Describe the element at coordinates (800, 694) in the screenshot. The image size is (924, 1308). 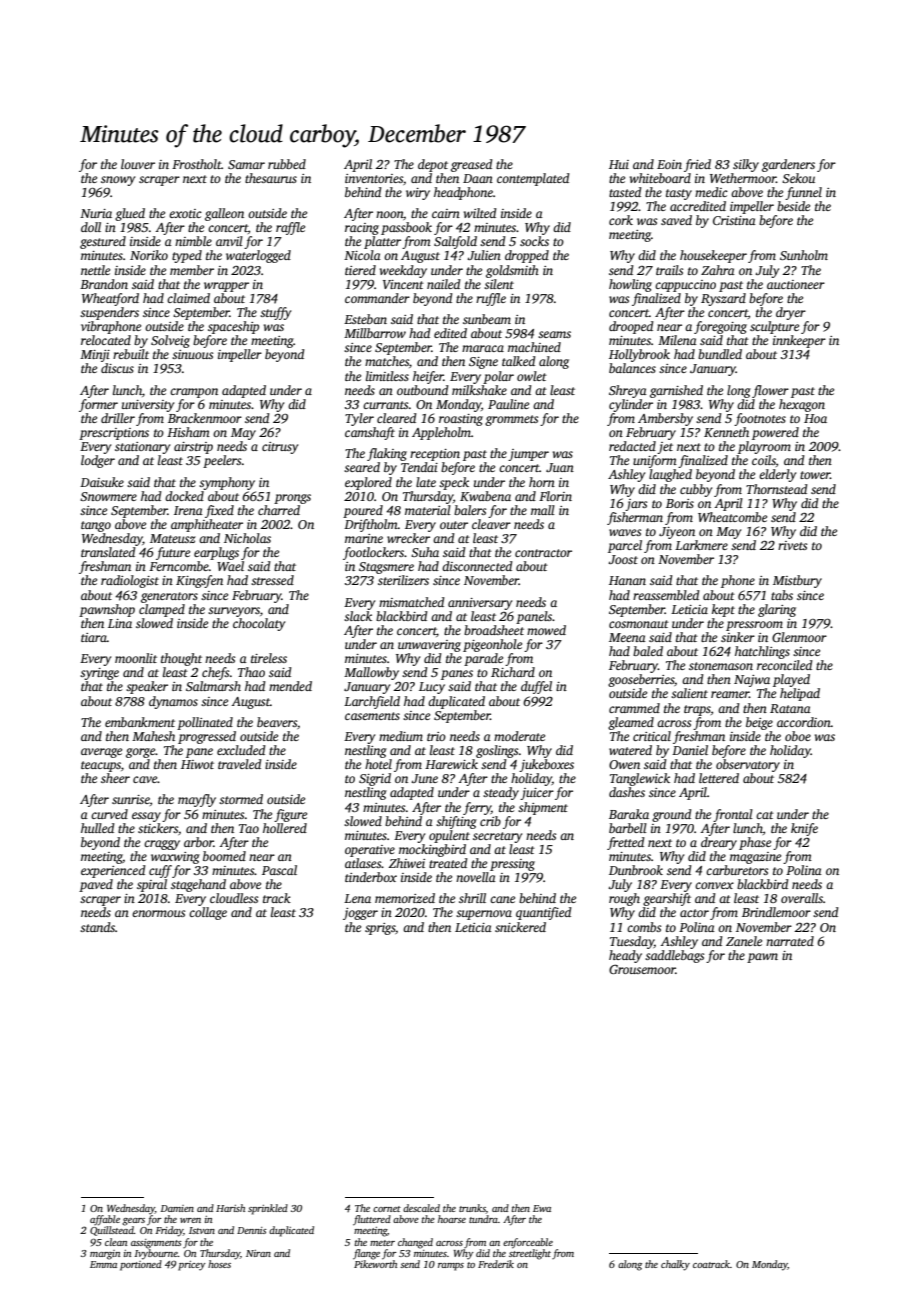
I see `helipad` at that location.
